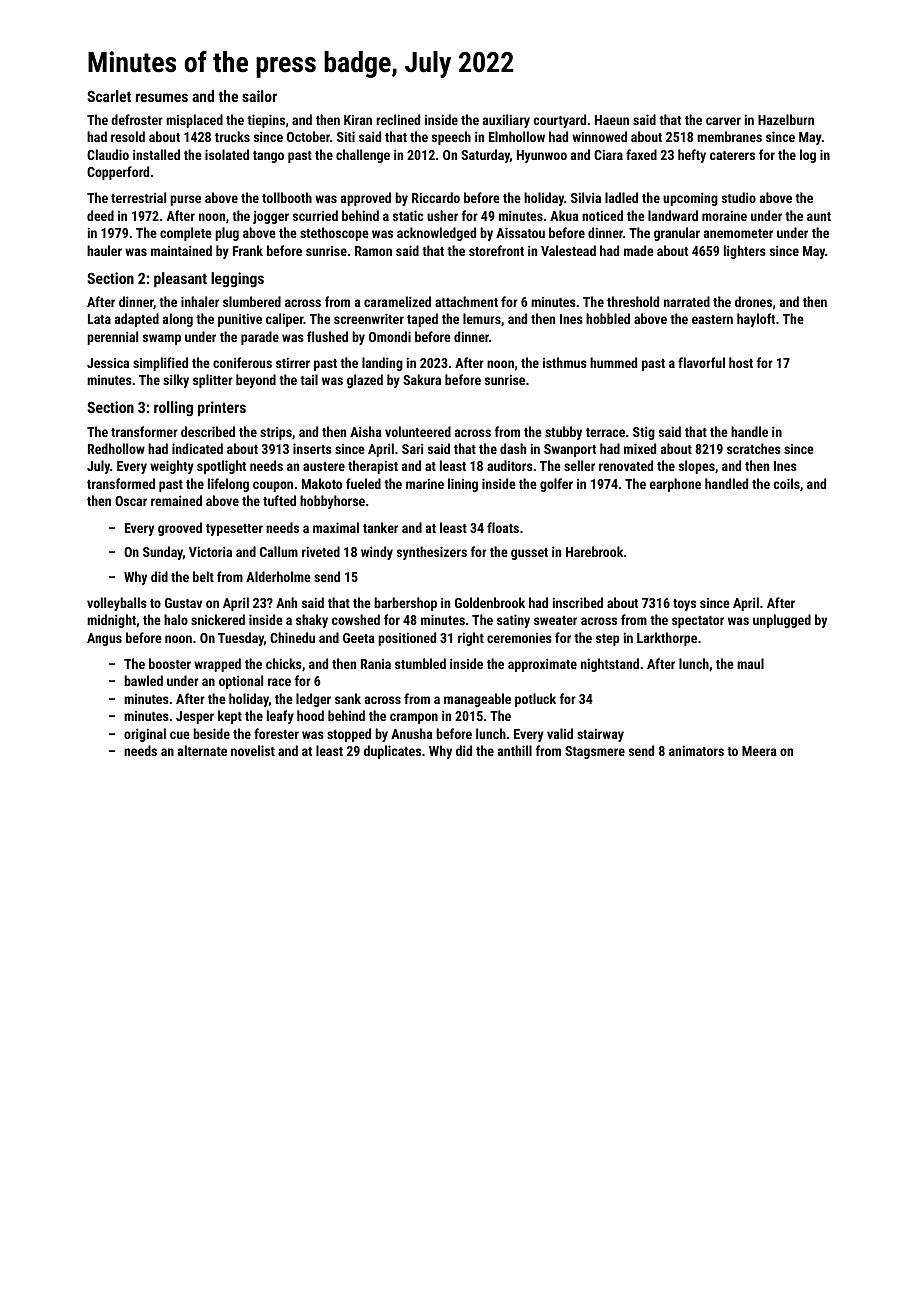 Image resolution: width=924 pixels, height=1308 pixels. I want to click on attachment, so click(466, 301).
